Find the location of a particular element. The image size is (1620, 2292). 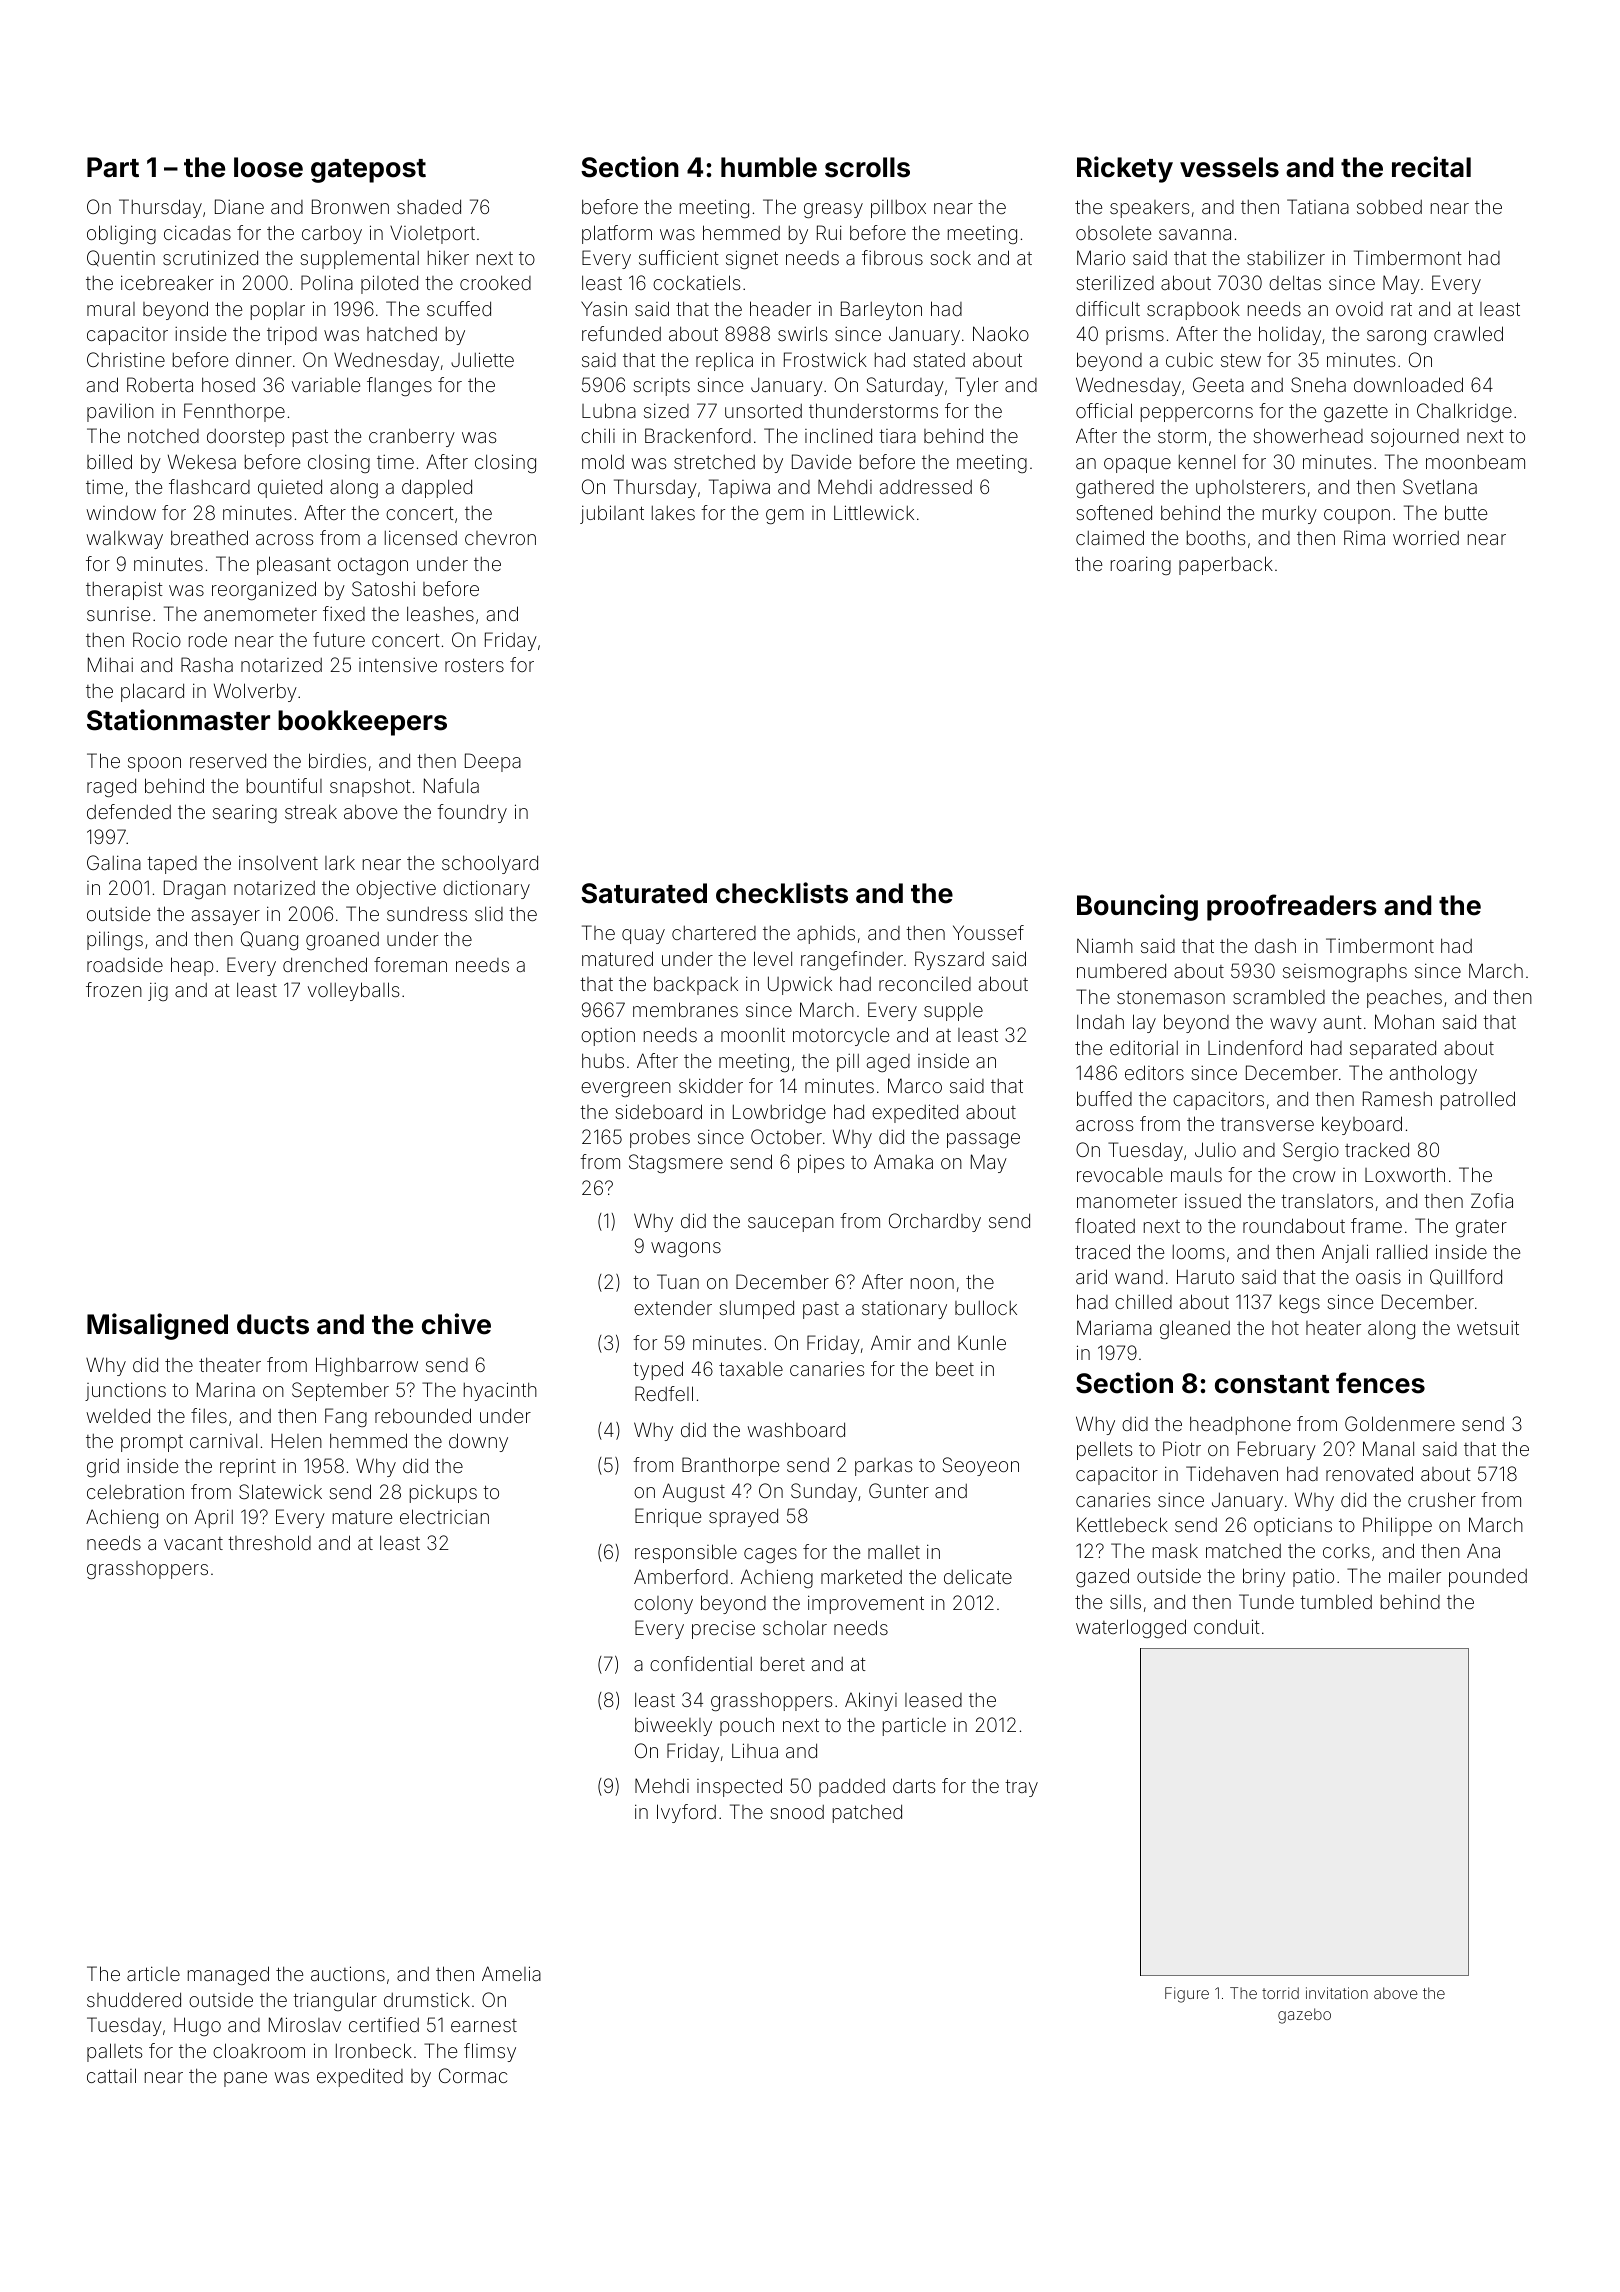

wetsuit is located at coordinates (1488, 1328).
